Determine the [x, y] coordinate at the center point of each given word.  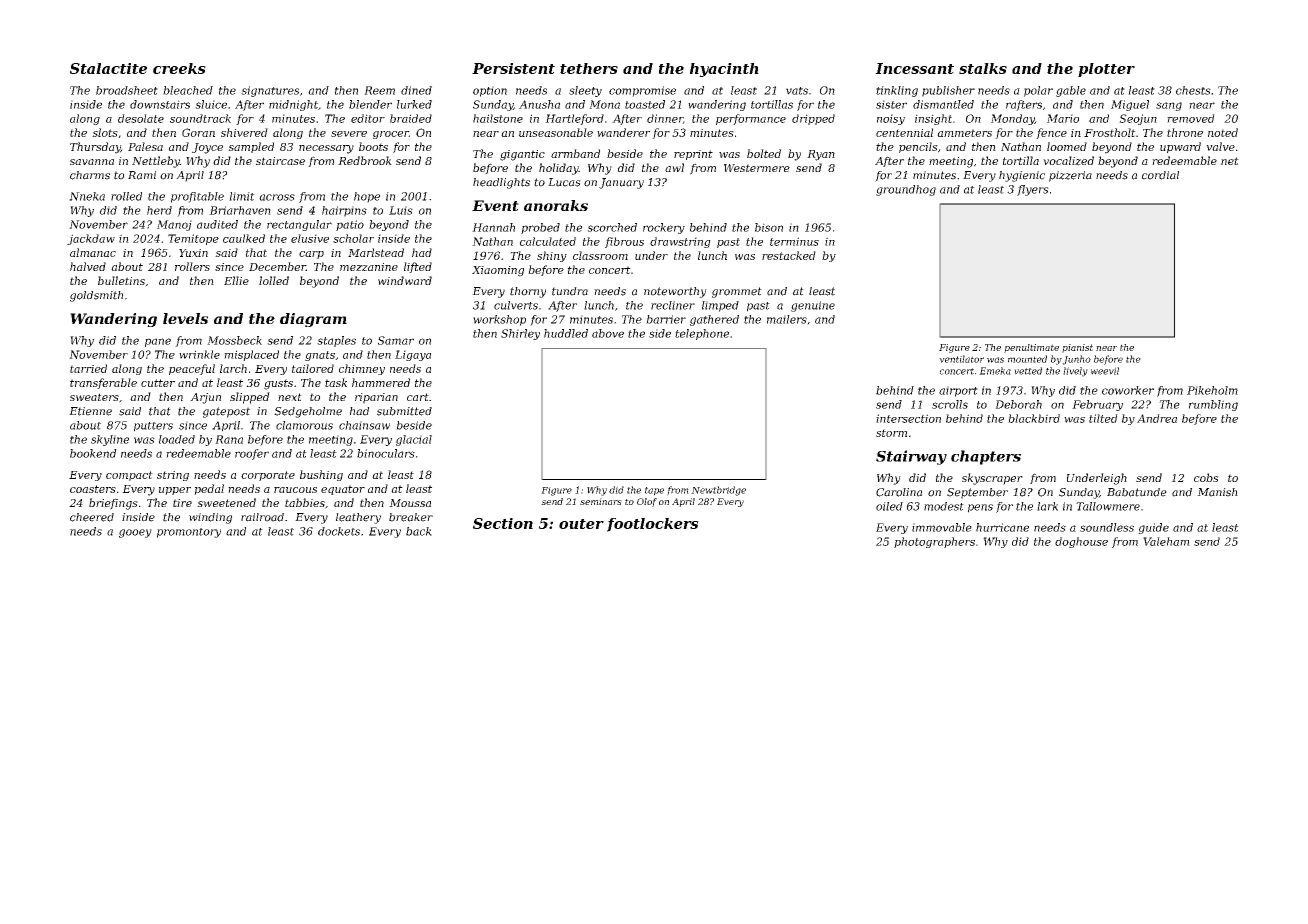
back [419, 531]
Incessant [914, 68]
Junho [1076, 360]
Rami [142, 175]
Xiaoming [498, 271]
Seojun [1138, 119]
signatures [270, 91]
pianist [1077, 348]
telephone [702, 334]
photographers [934, 542]
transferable [103, 383]
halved [88, 266]
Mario [1063, 118]
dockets [339, 531]
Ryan [821, 155]
